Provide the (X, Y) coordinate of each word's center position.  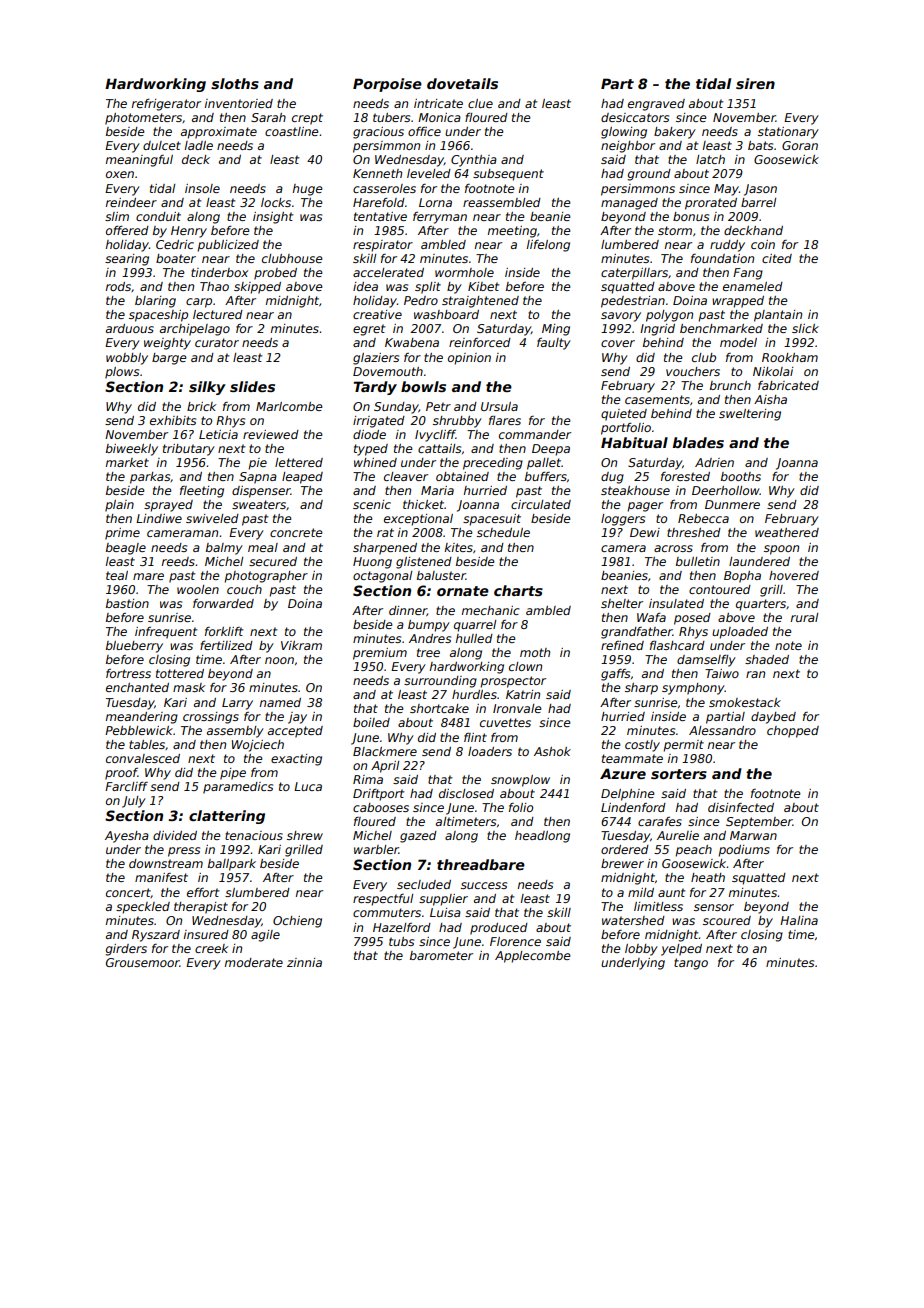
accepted (295, 732)
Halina (799, 920)
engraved (656, 105)
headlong (542, 837)
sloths (235, 83)
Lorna (435, 202)
